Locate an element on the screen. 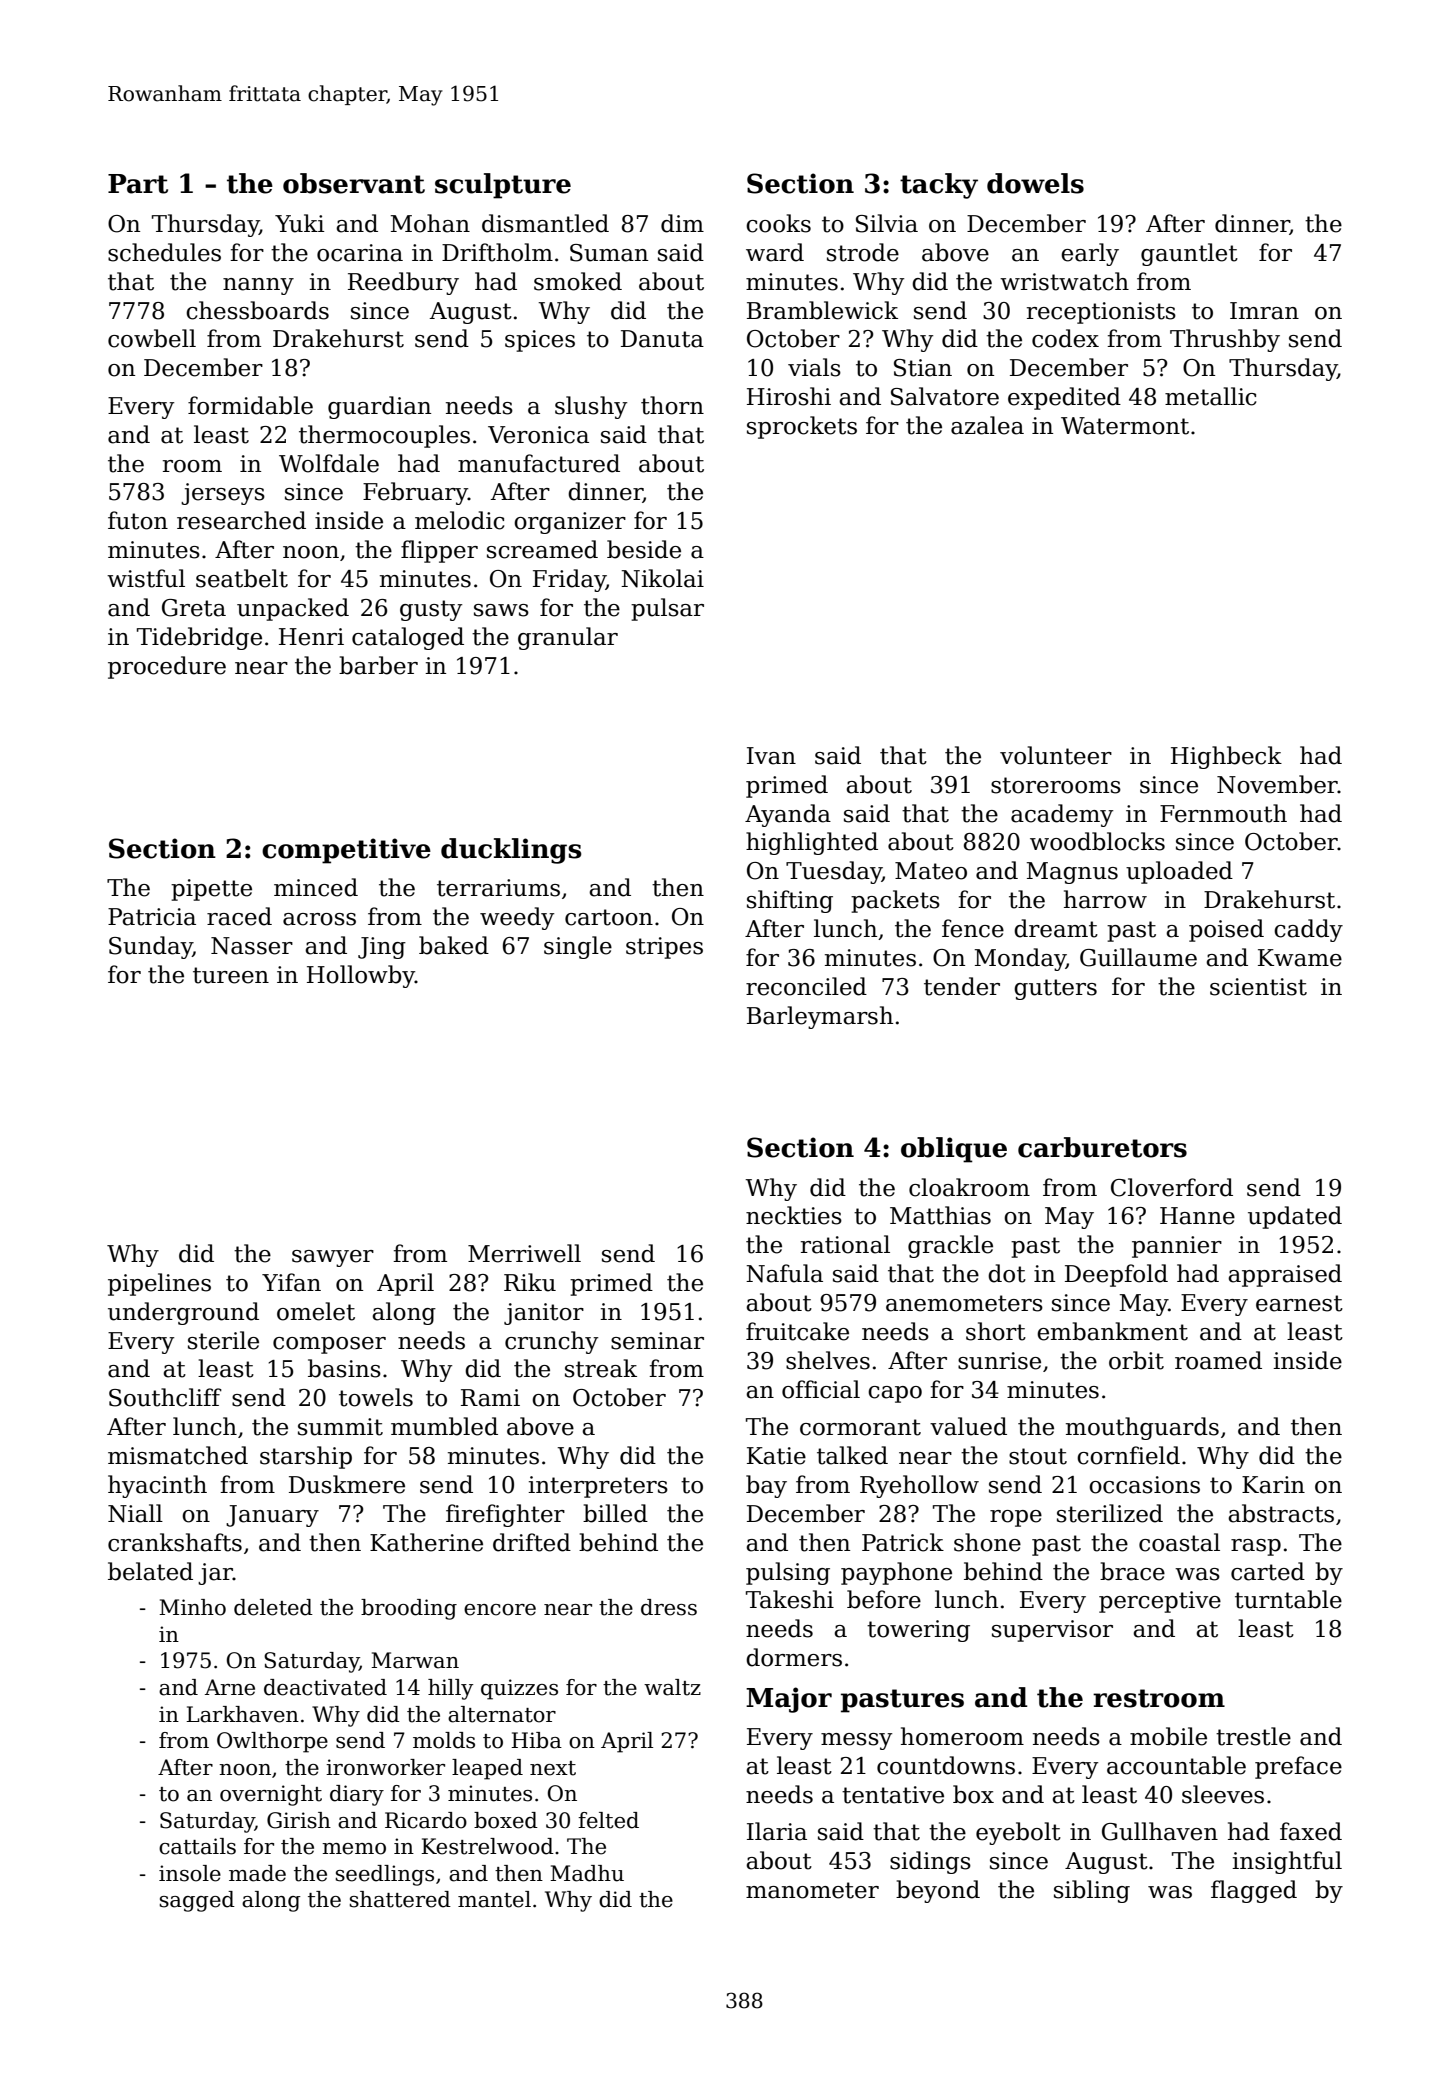  metallic is located at coordinates (1210, 396).
